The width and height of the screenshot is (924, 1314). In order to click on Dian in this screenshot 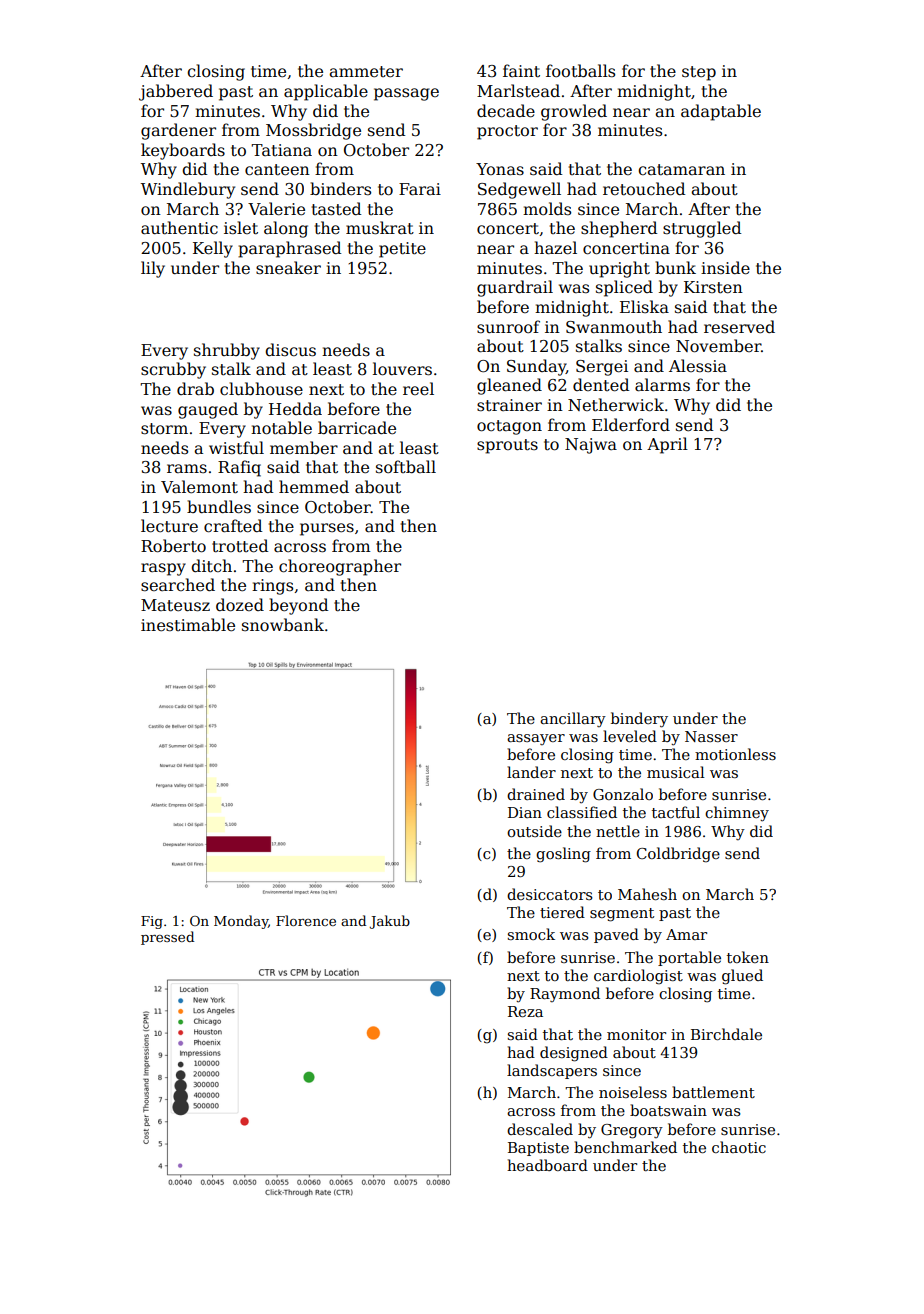, I will do `click(525, 812)`.
